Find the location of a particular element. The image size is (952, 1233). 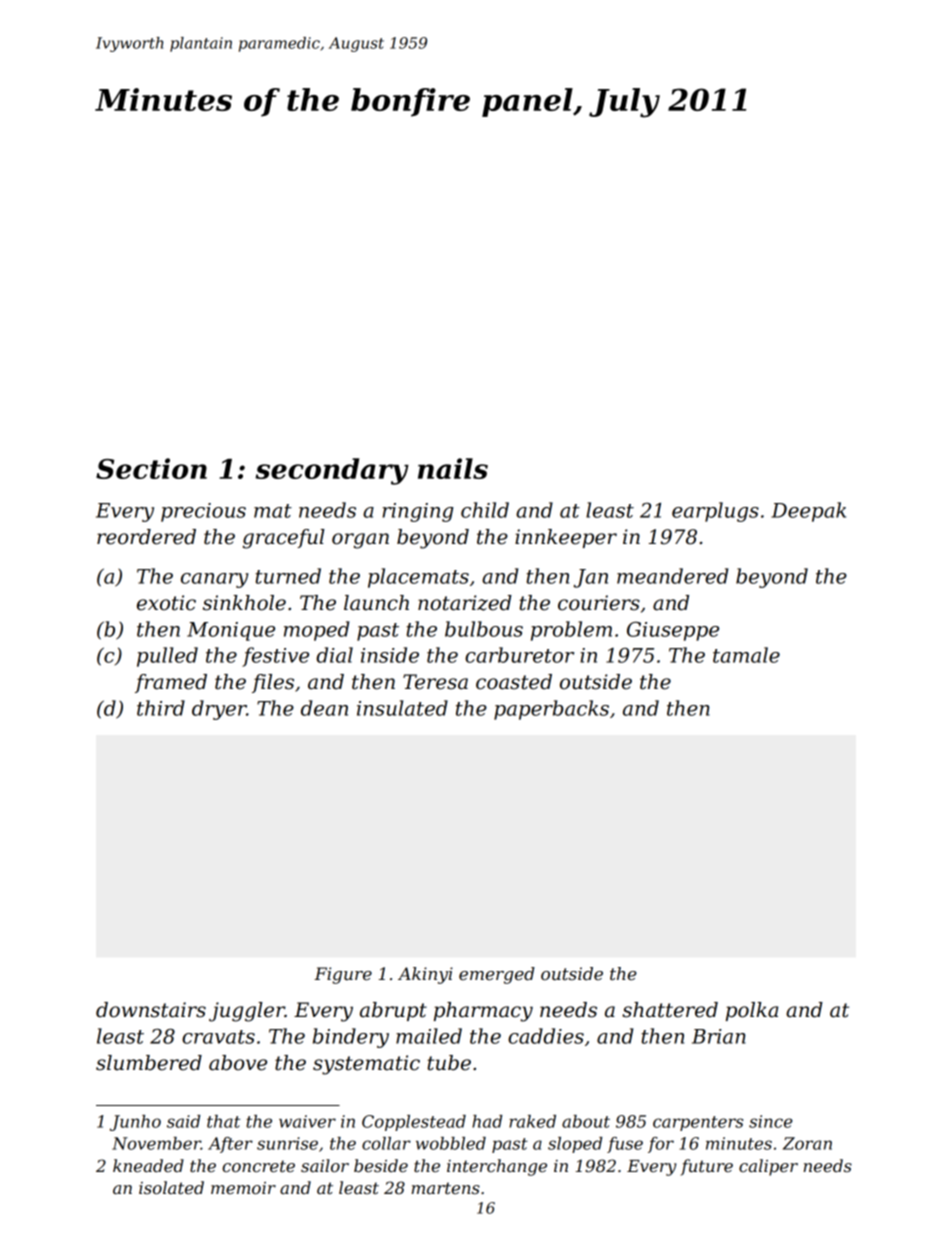

said is located at coordinates (183, 1121).
